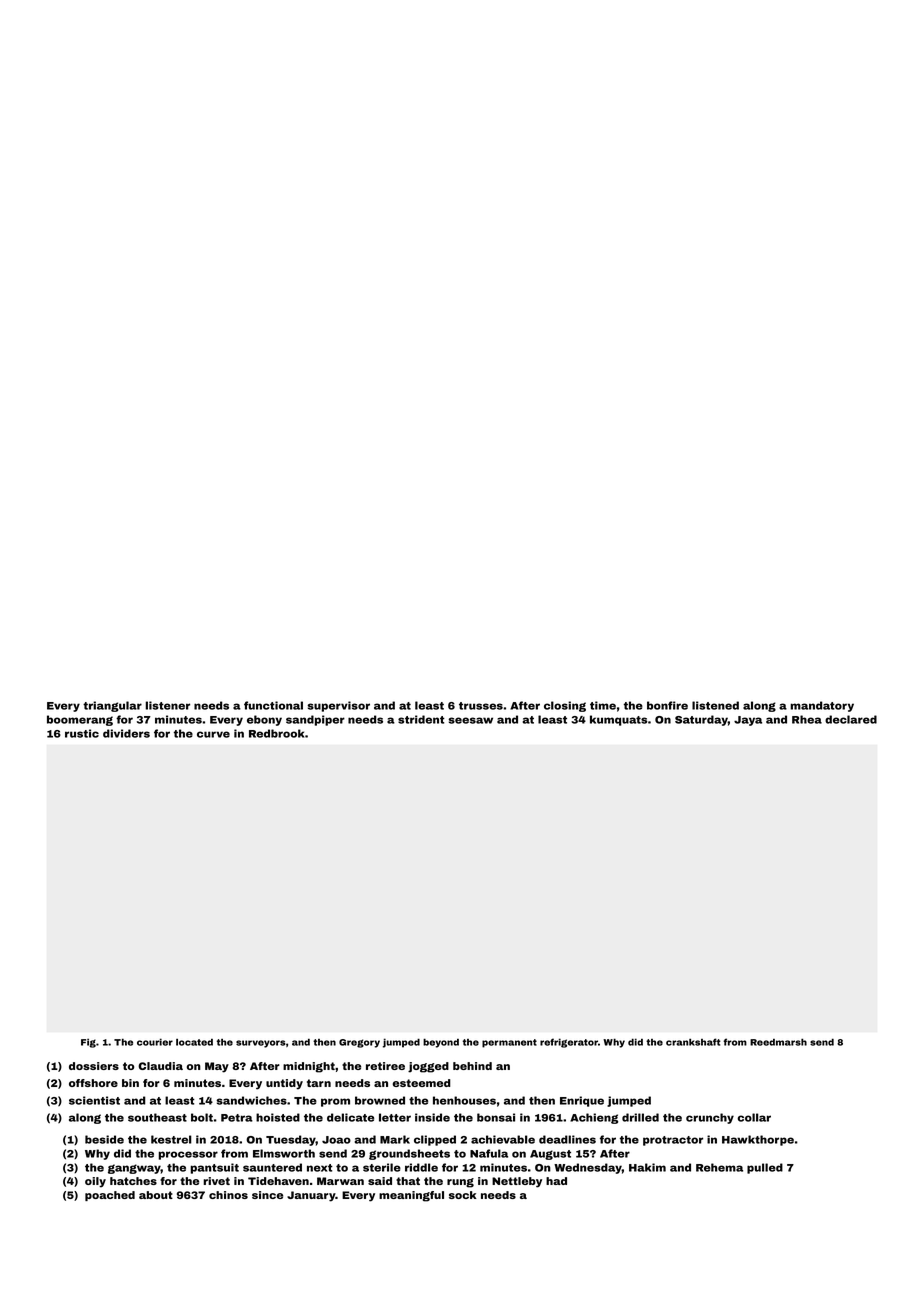 This page has width=924, height=1308. Describe the element at coordinates (110, 1196) in the page. I see `poached` at that location.
